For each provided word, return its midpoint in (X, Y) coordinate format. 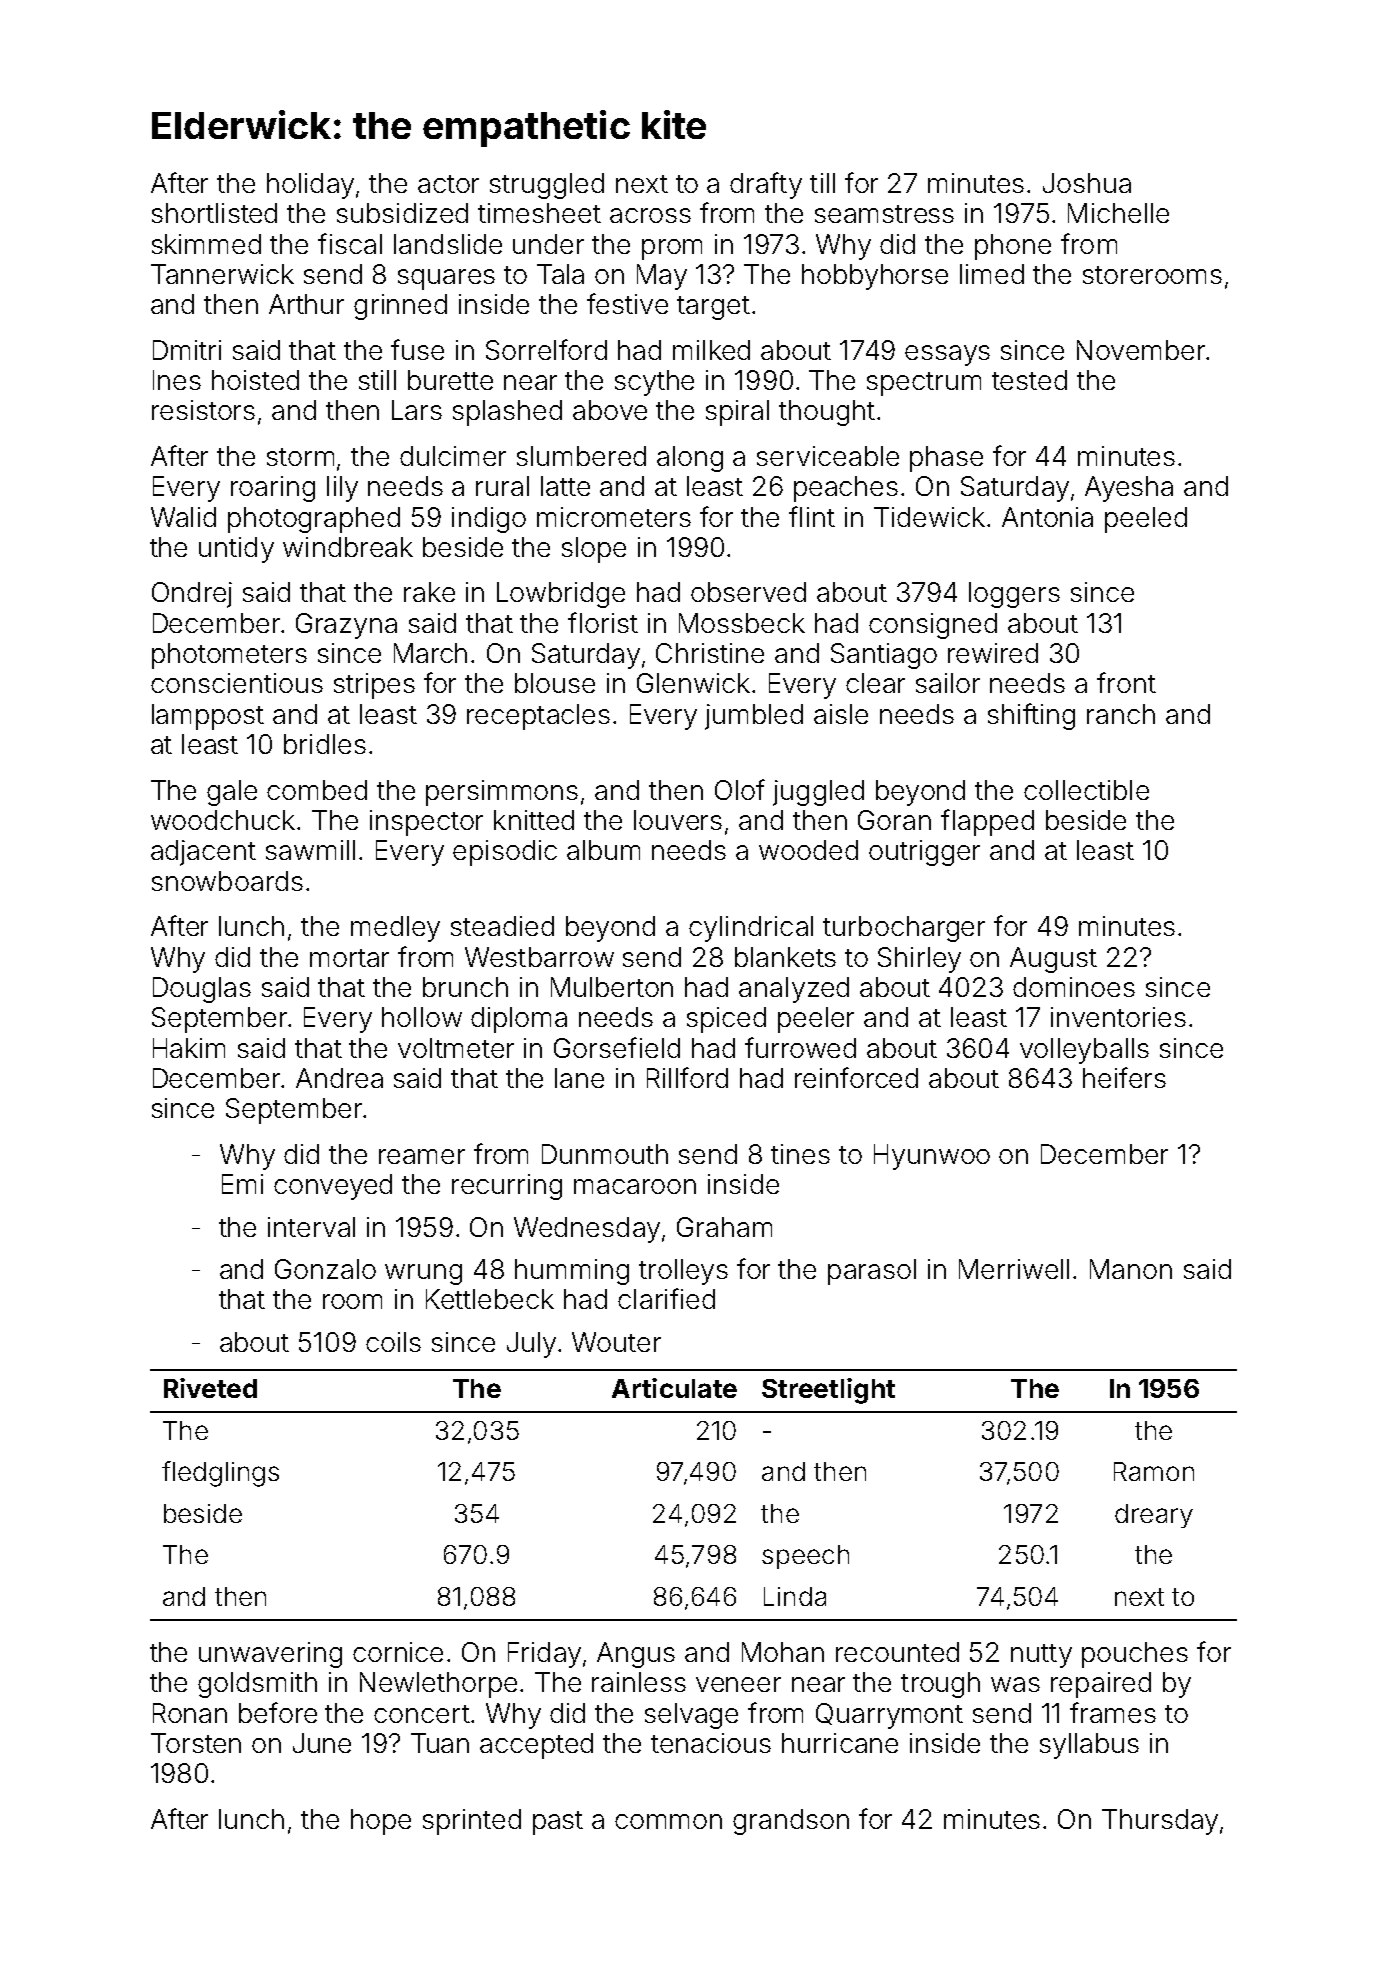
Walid (183, 517)
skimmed (206, 244)
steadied (502, 926)
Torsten (196, 1743)
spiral (737, 413)
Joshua (1087, 183)
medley (395, 929)
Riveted (210, 1388)
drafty (766, 185)
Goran (894, 820)
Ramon (1154, 1471)
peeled (1146, 520)
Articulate (674, 1388)
